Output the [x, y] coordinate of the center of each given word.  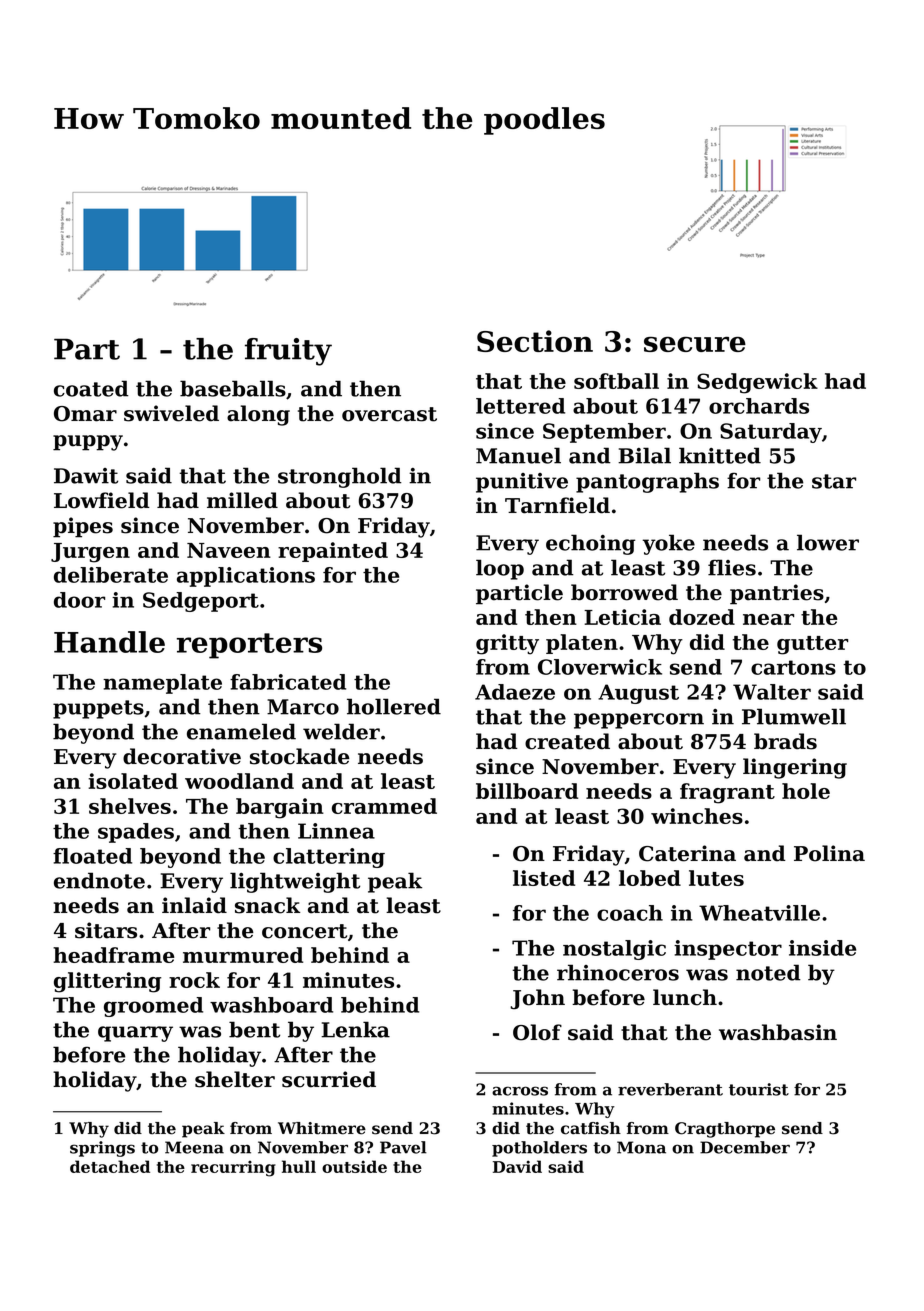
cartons [793, 667]
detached [110, 1166]
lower [828, 542]
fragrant [727, 793]
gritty [507, 644]
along [258, 415]
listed [544, 878]
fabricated [288, 682]
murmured [243, 955]
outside [354, 1166]
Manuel [518, 455]
